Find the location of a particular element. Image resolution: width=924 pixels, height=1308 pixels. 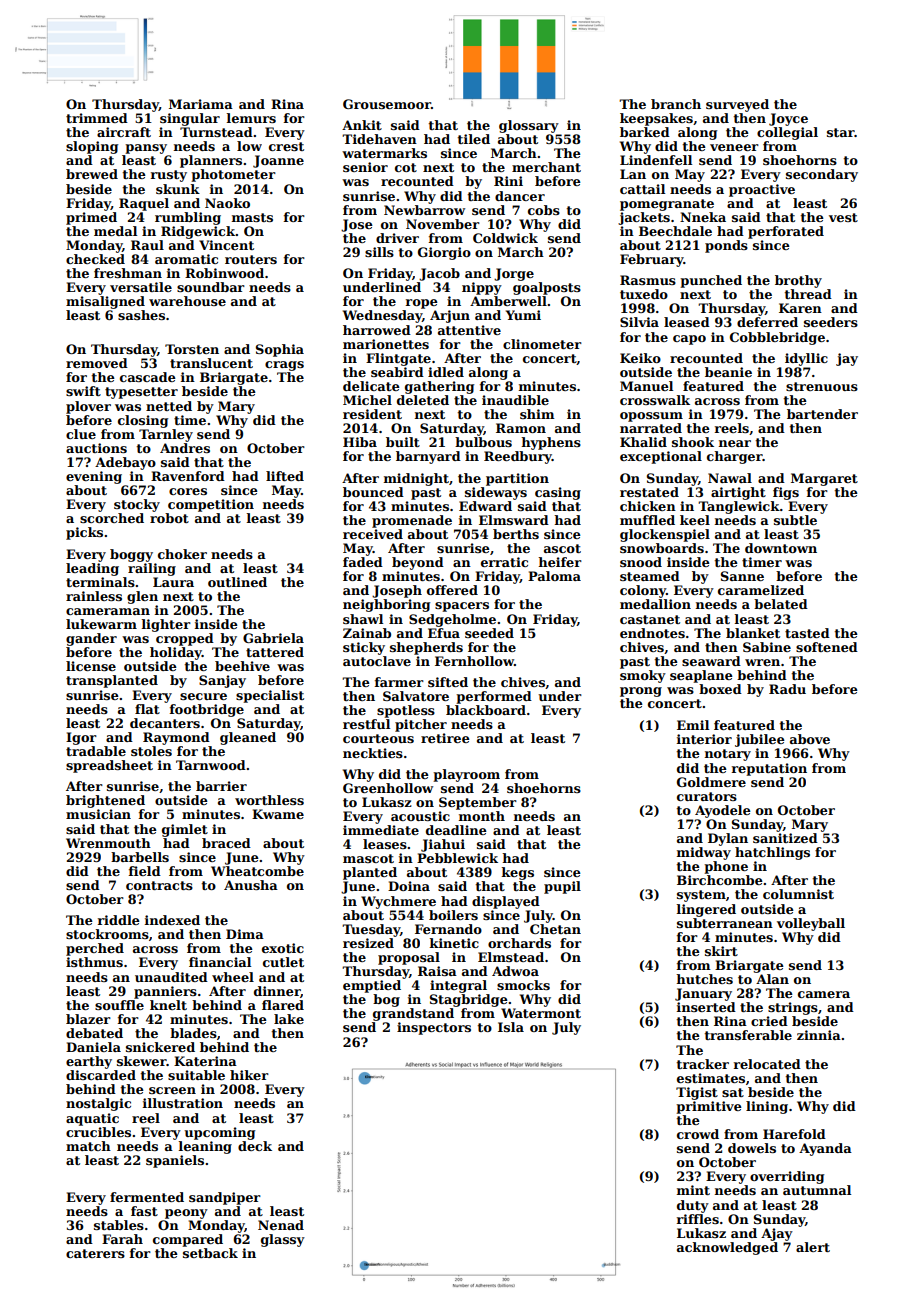

caterers is located at coordinates (95, 1253).
